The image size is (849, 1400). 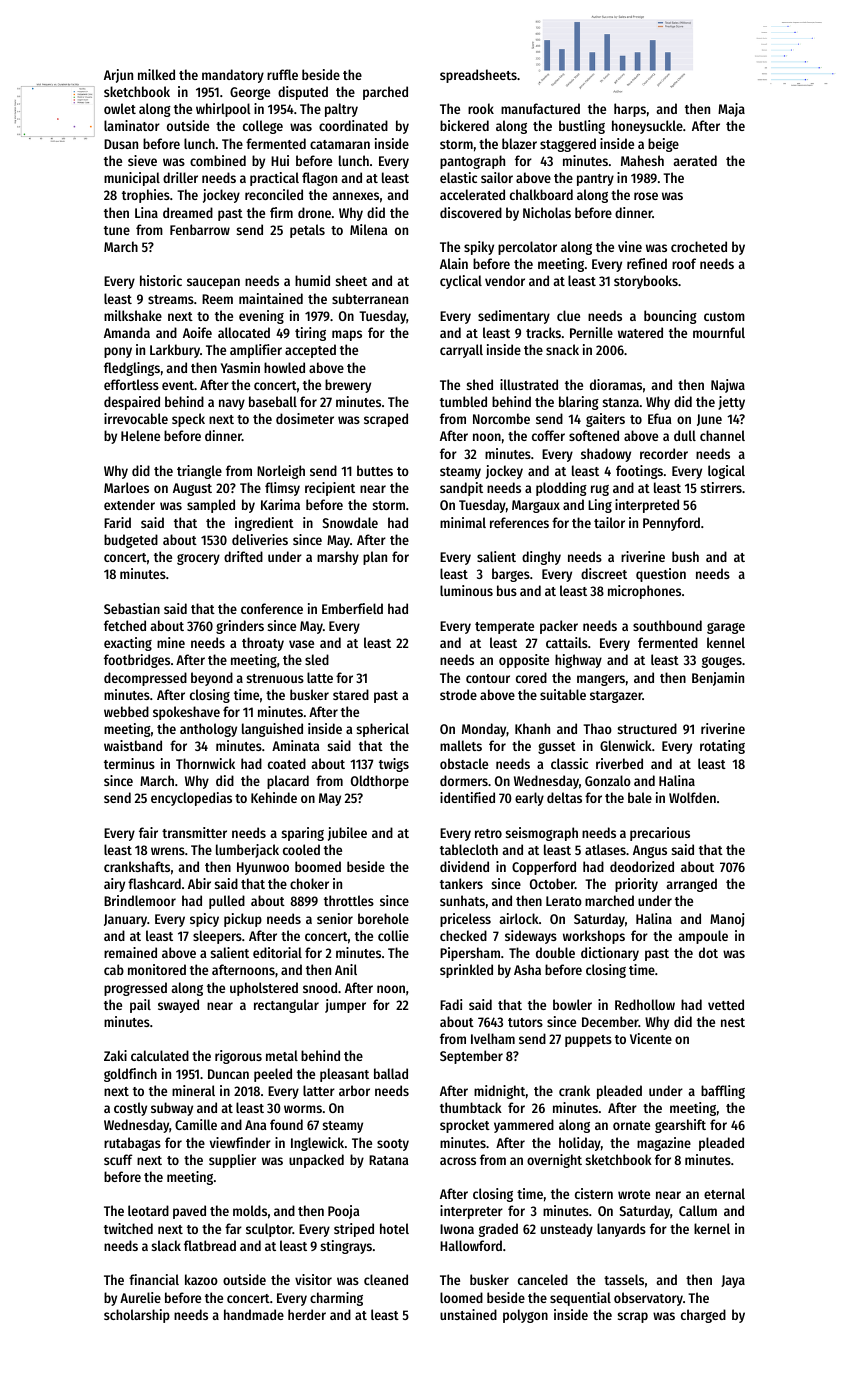 I want to click on twigs, so click(x=394, y=765).
